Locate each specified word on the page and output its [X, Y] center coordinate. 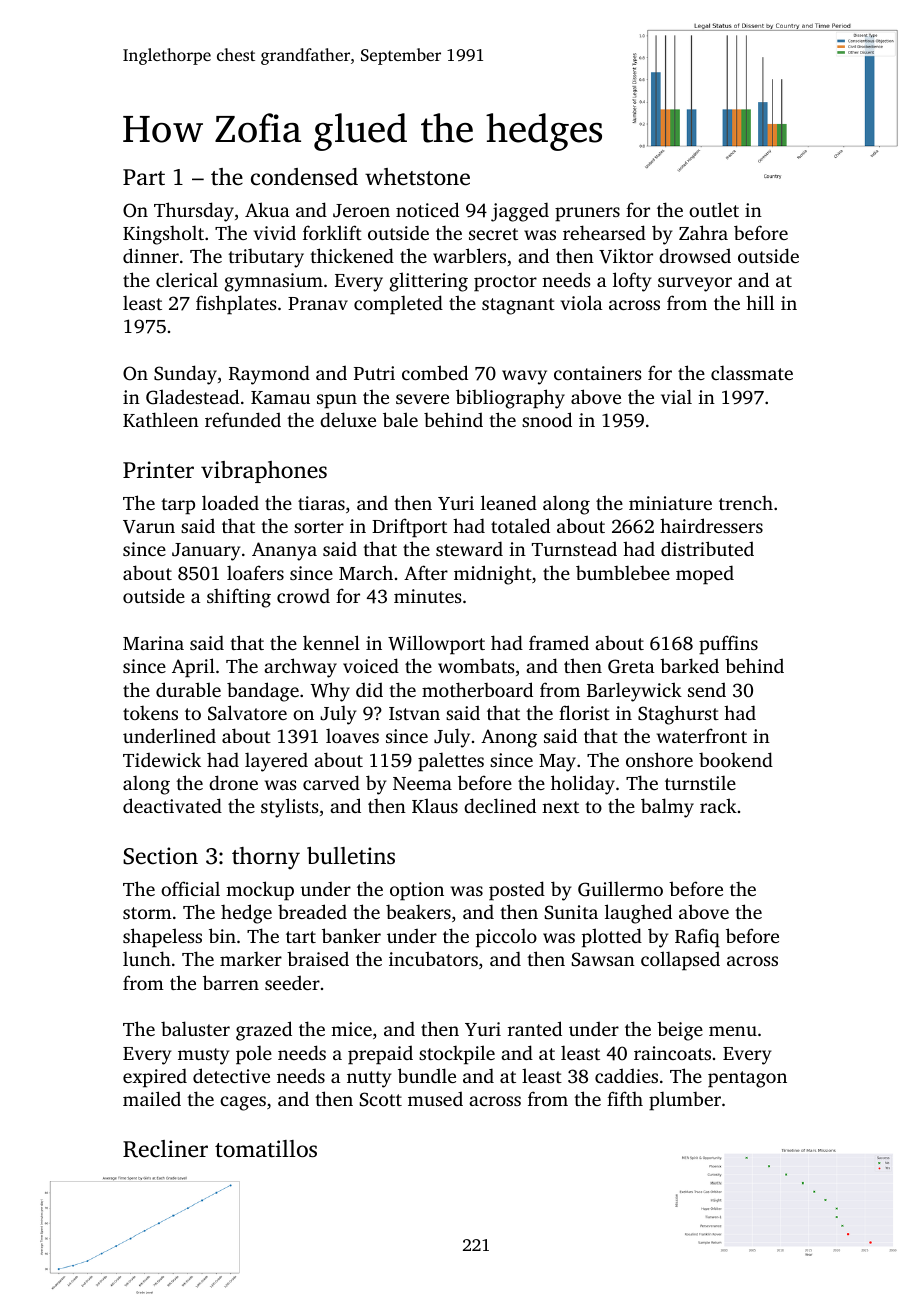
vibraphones [264, 472]
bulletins [351, 856]
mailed [152, 1098]
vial [676, 396]
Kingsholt [163, 235]
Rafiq [697, 938]
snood [547, 419]
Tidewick [162, 759]
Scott [381, 1099]
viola [582, 302]
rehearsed [604, 232]
